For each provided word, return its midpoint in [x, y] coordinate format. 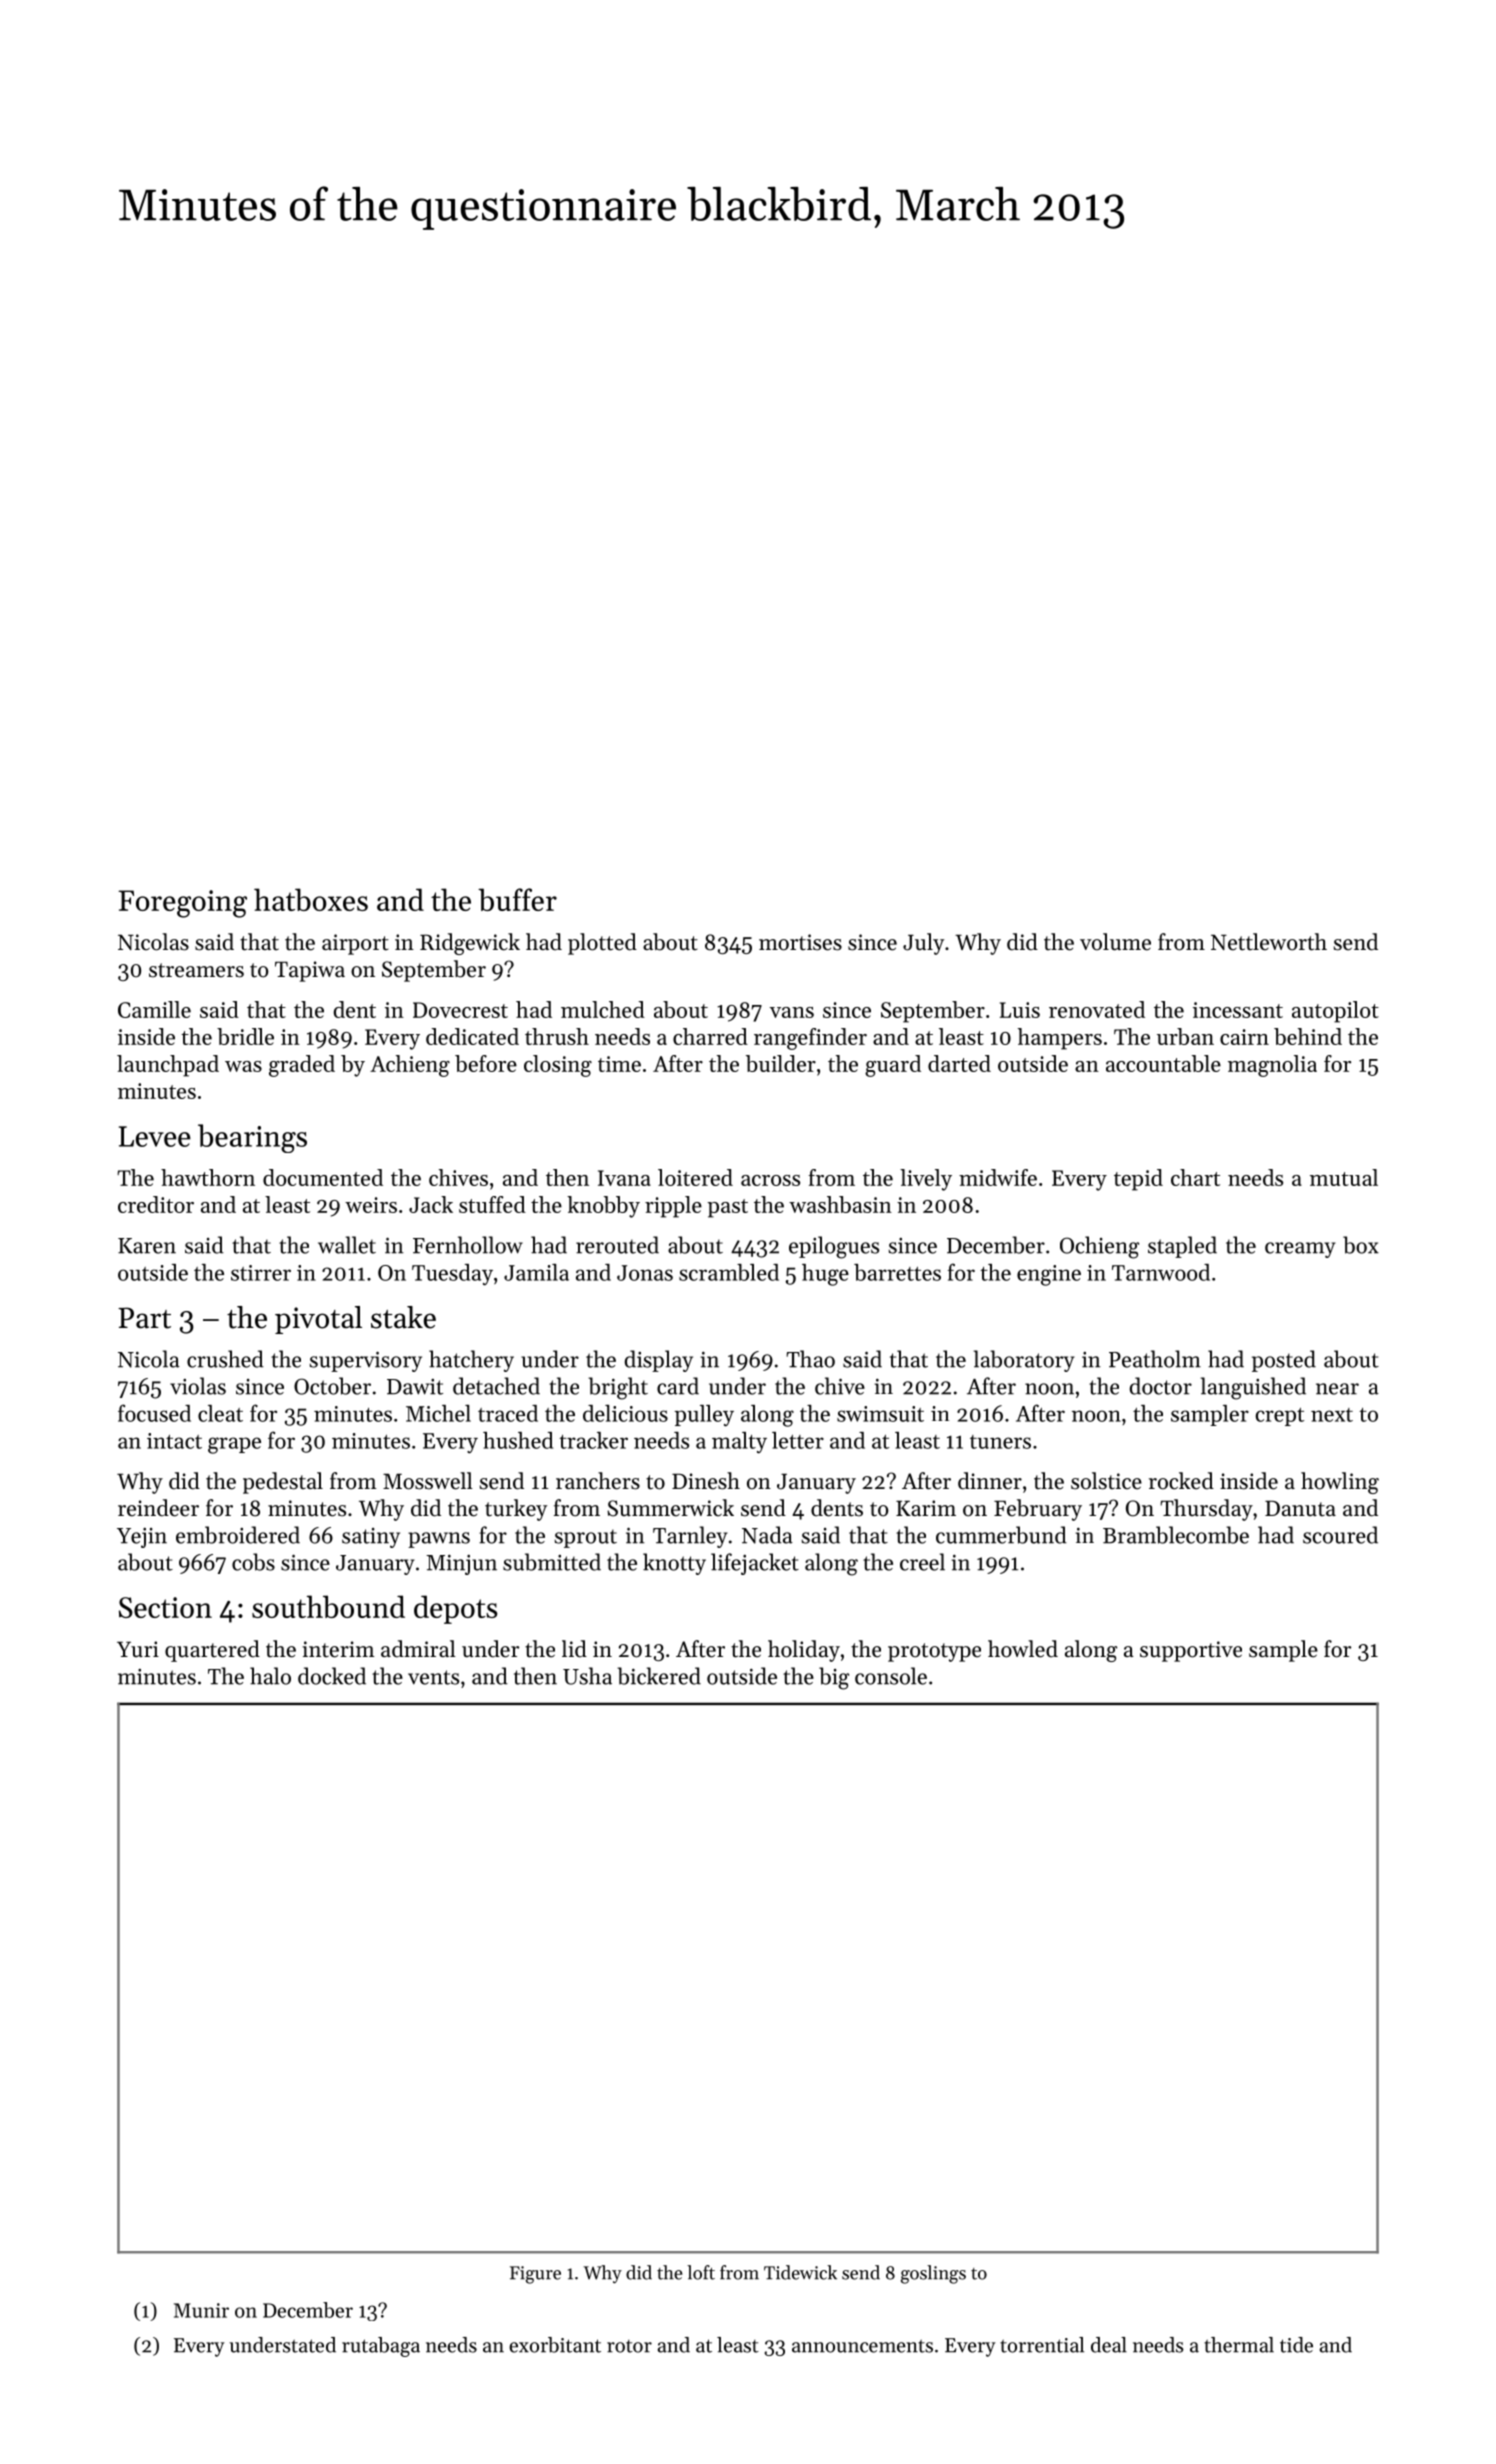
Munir [201, 2310]
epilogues [834, 1247]
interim [338, 1649]
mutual [1344, 1177]
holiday [804, 1651]
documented [323, 1177]
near [1337, 1389]
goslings [933, 2274]
